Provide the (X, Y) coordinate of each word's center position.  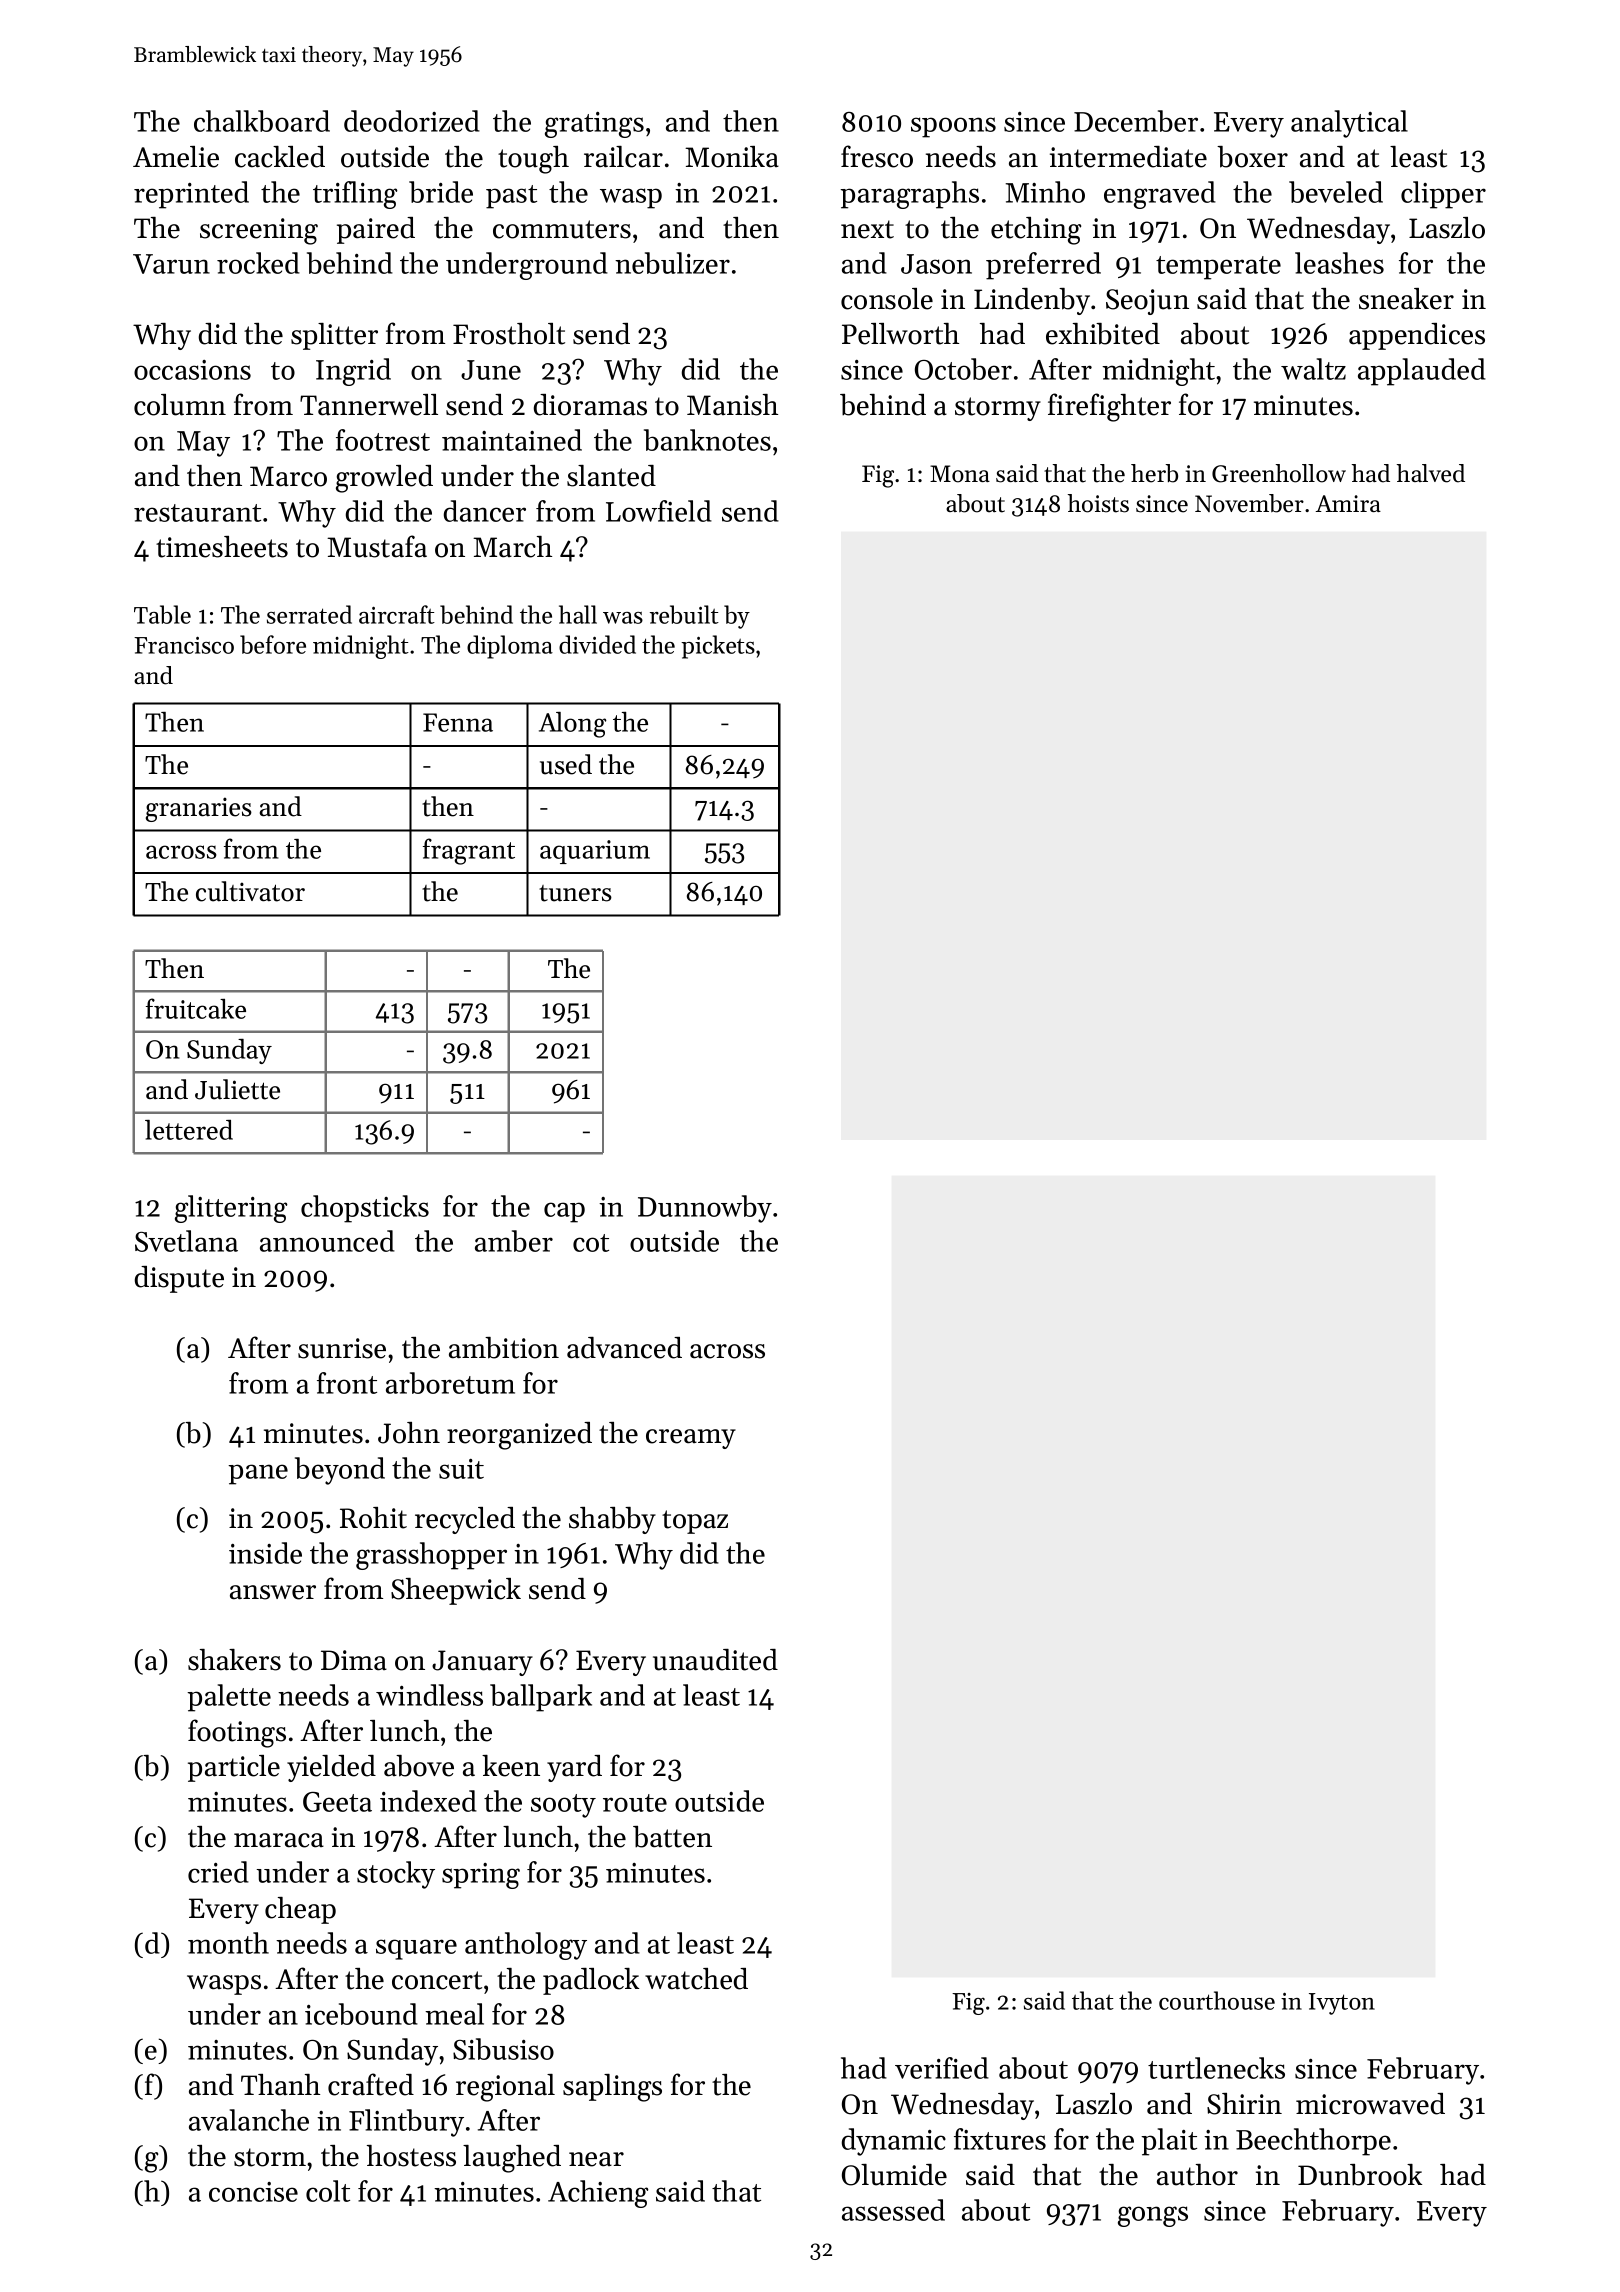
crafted (371, 2084)
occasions (192, 370)
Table (162, 614)
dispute (179, 1279)
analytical (1349, 124)
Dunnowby (705, 1209)
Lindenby (1032, 301)
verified (942, 2068)
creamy (691, 1439)
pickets (718, 647)
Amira (1348, 503)
